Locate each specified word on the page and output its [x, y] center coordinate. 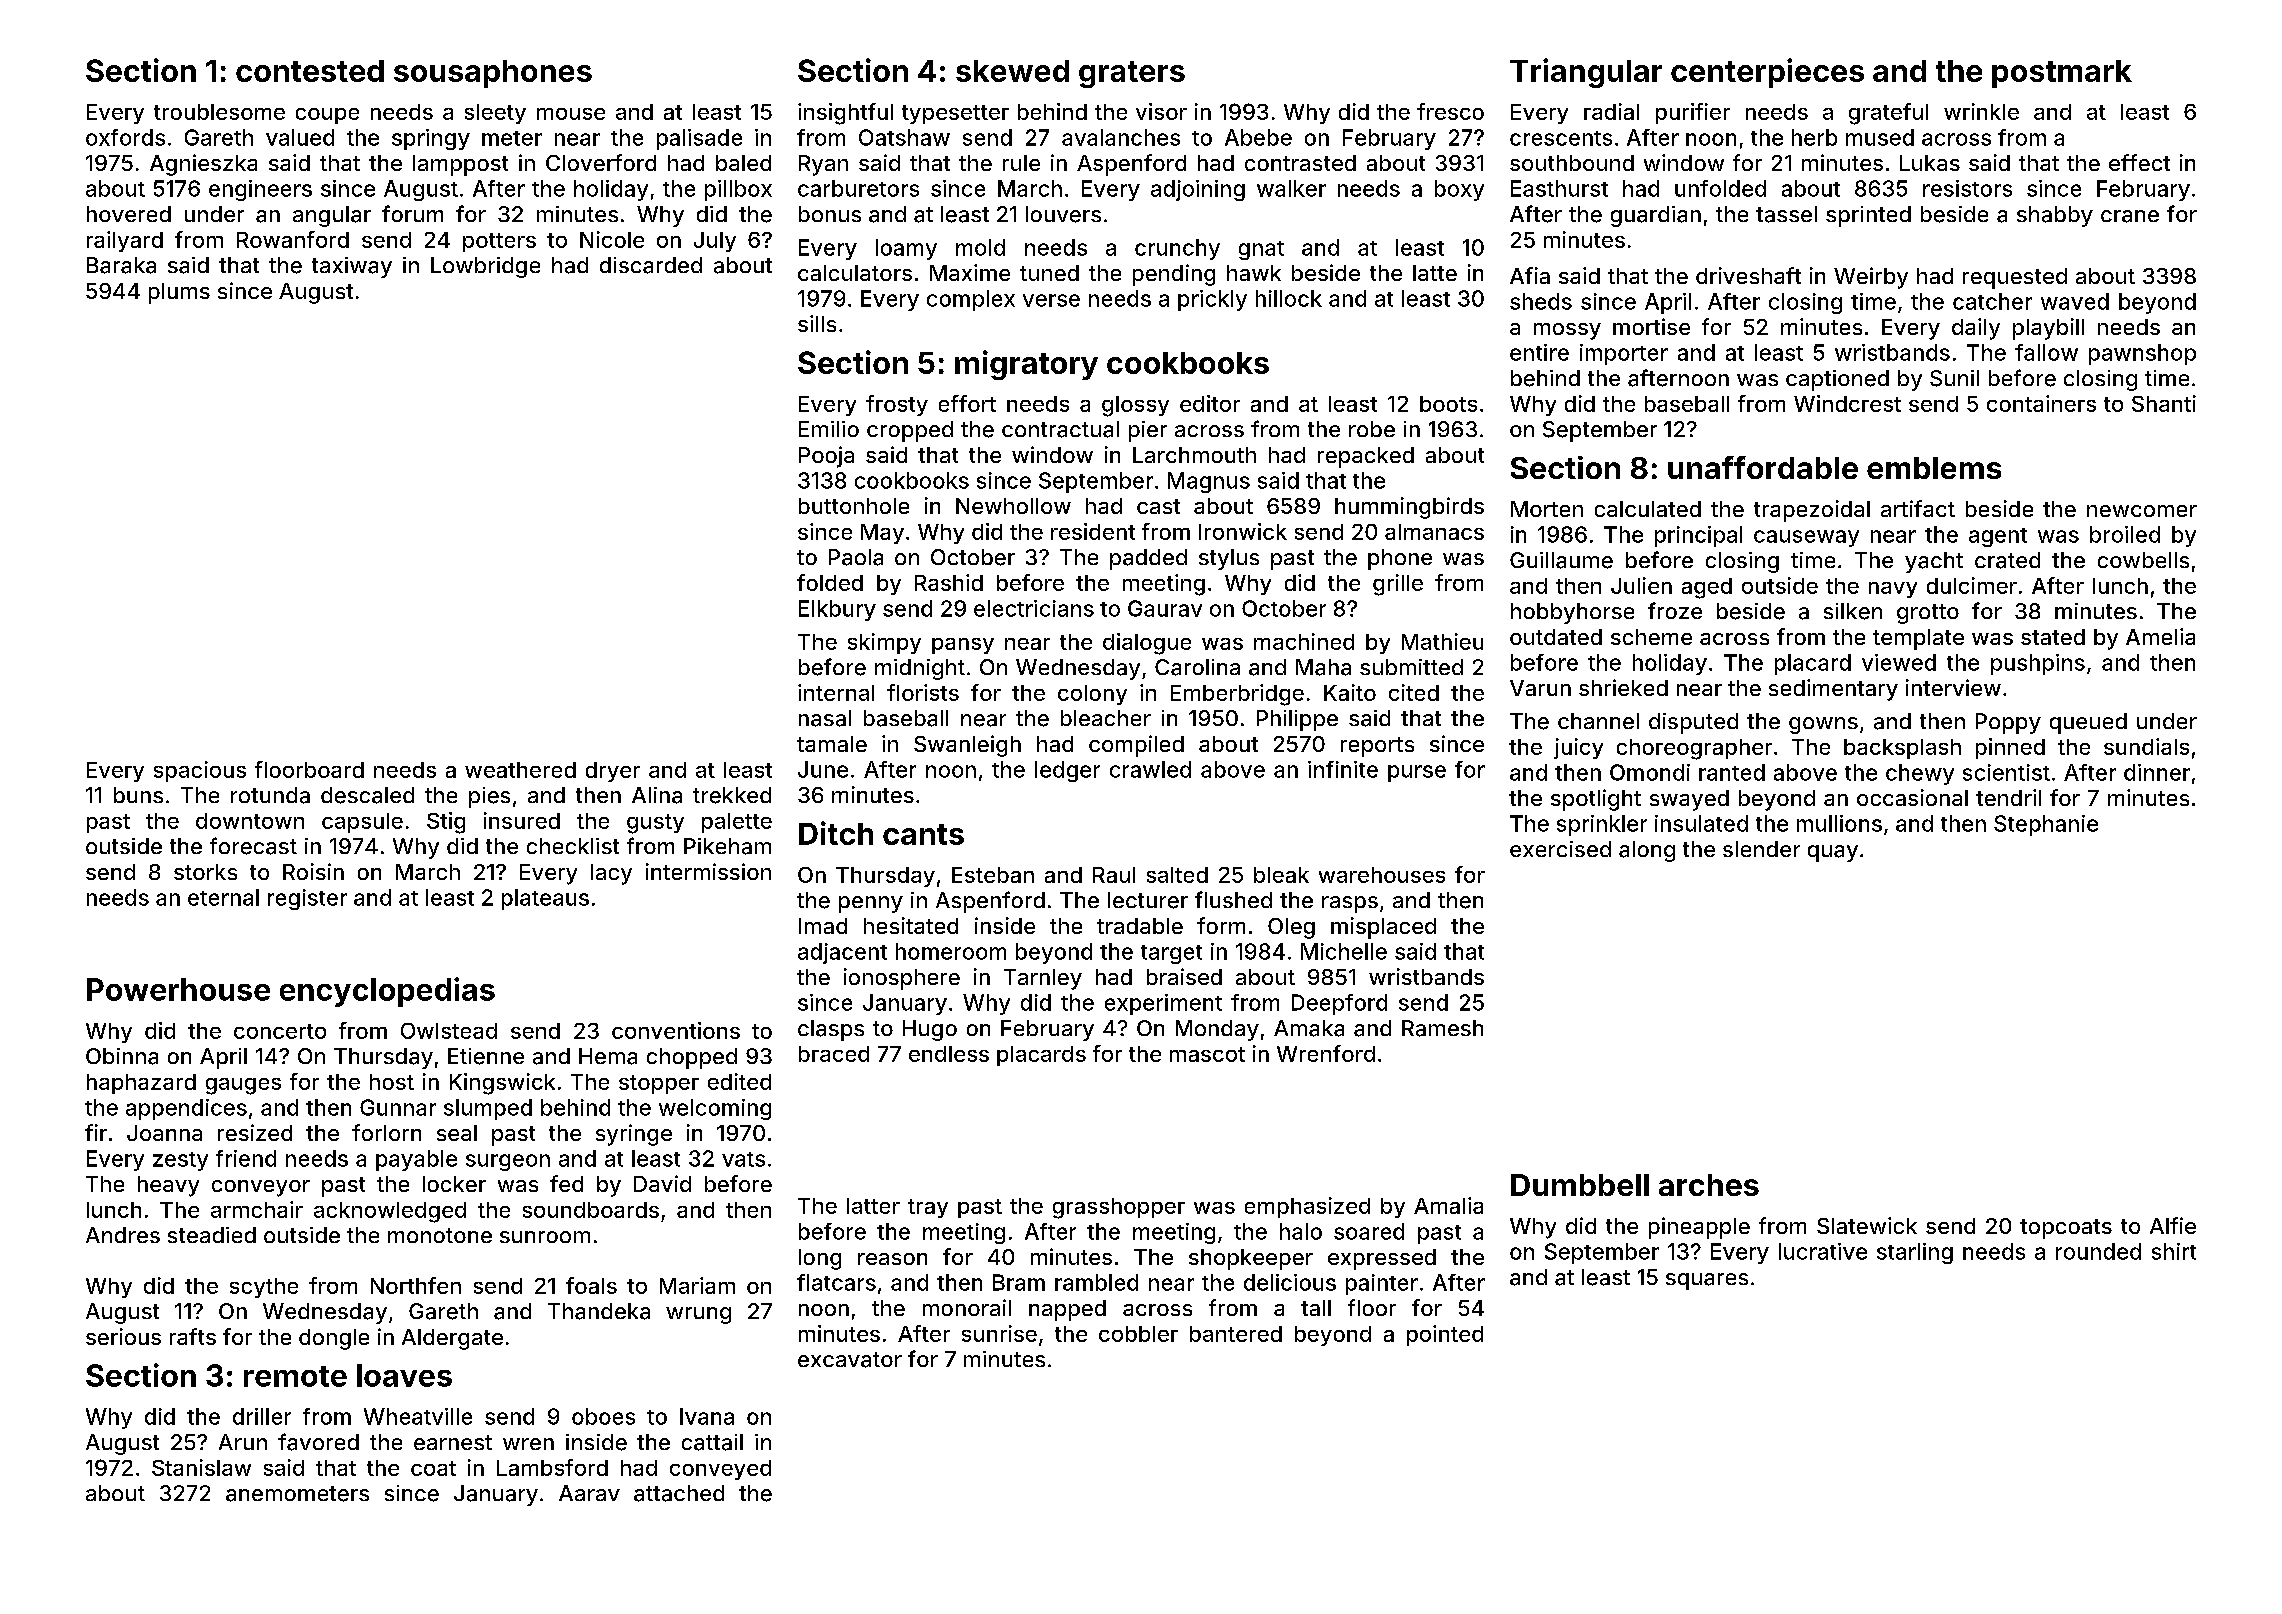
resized [255, 1132]
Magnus [1209, 482]
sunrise [999, 1333]
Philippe [1297, 720]
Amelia [2160, 636]
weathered [520, 770]
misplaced [1383, 928]
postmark [2062, 74]
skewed [1012, 71]
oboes [603, 1416]
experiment [1163, 1004]
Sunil [1954, 378]
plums [179, 293]
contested [310, 71]
